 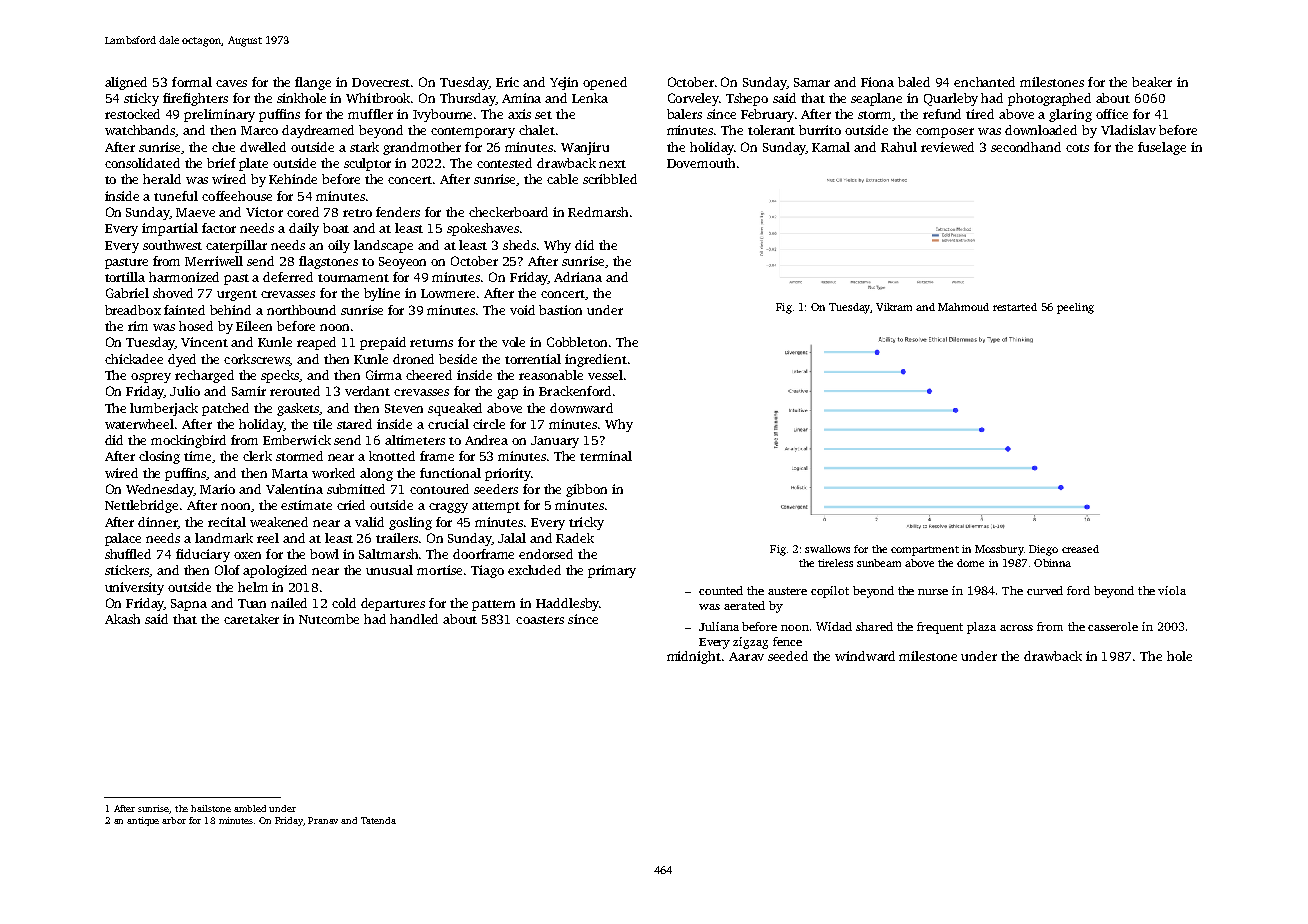 What do you see at coordinates (122, 619) in the screenshot?
I see `Akash` at bounding box center [122, 619].
